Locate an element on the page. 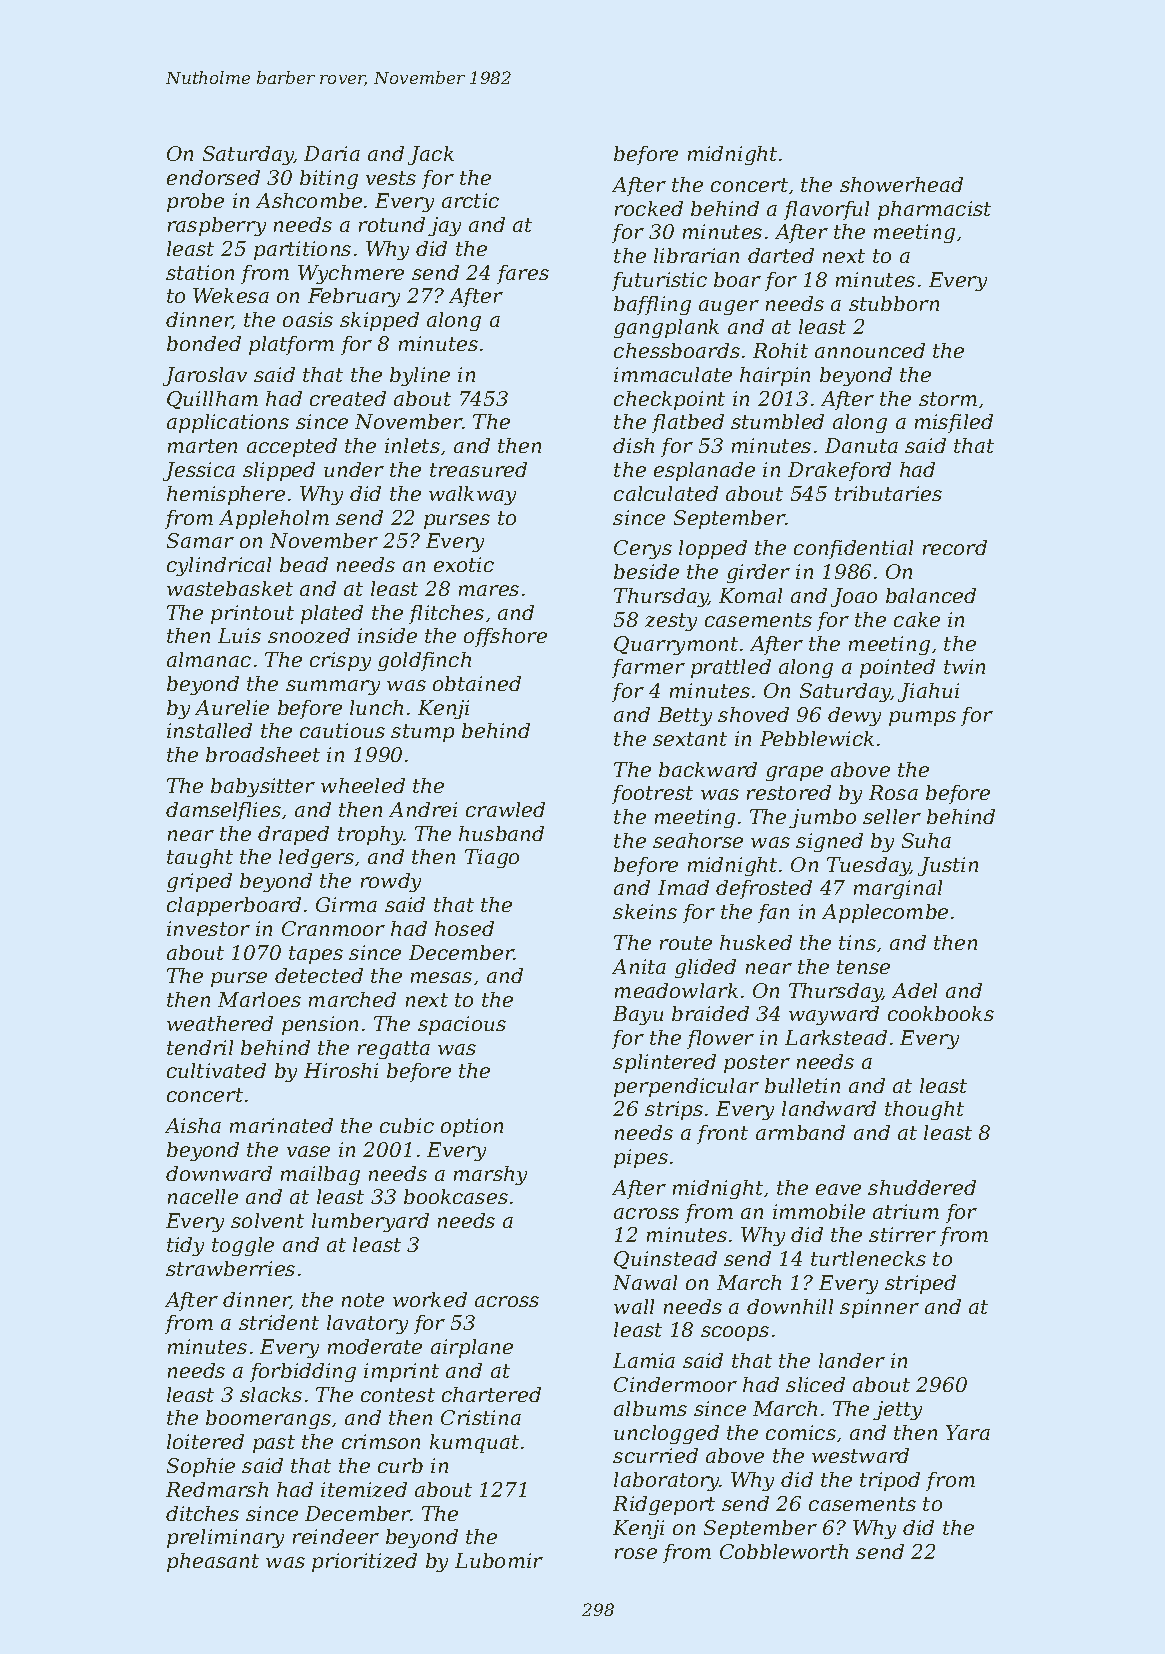  cake is located at coordinates (917, 619).
